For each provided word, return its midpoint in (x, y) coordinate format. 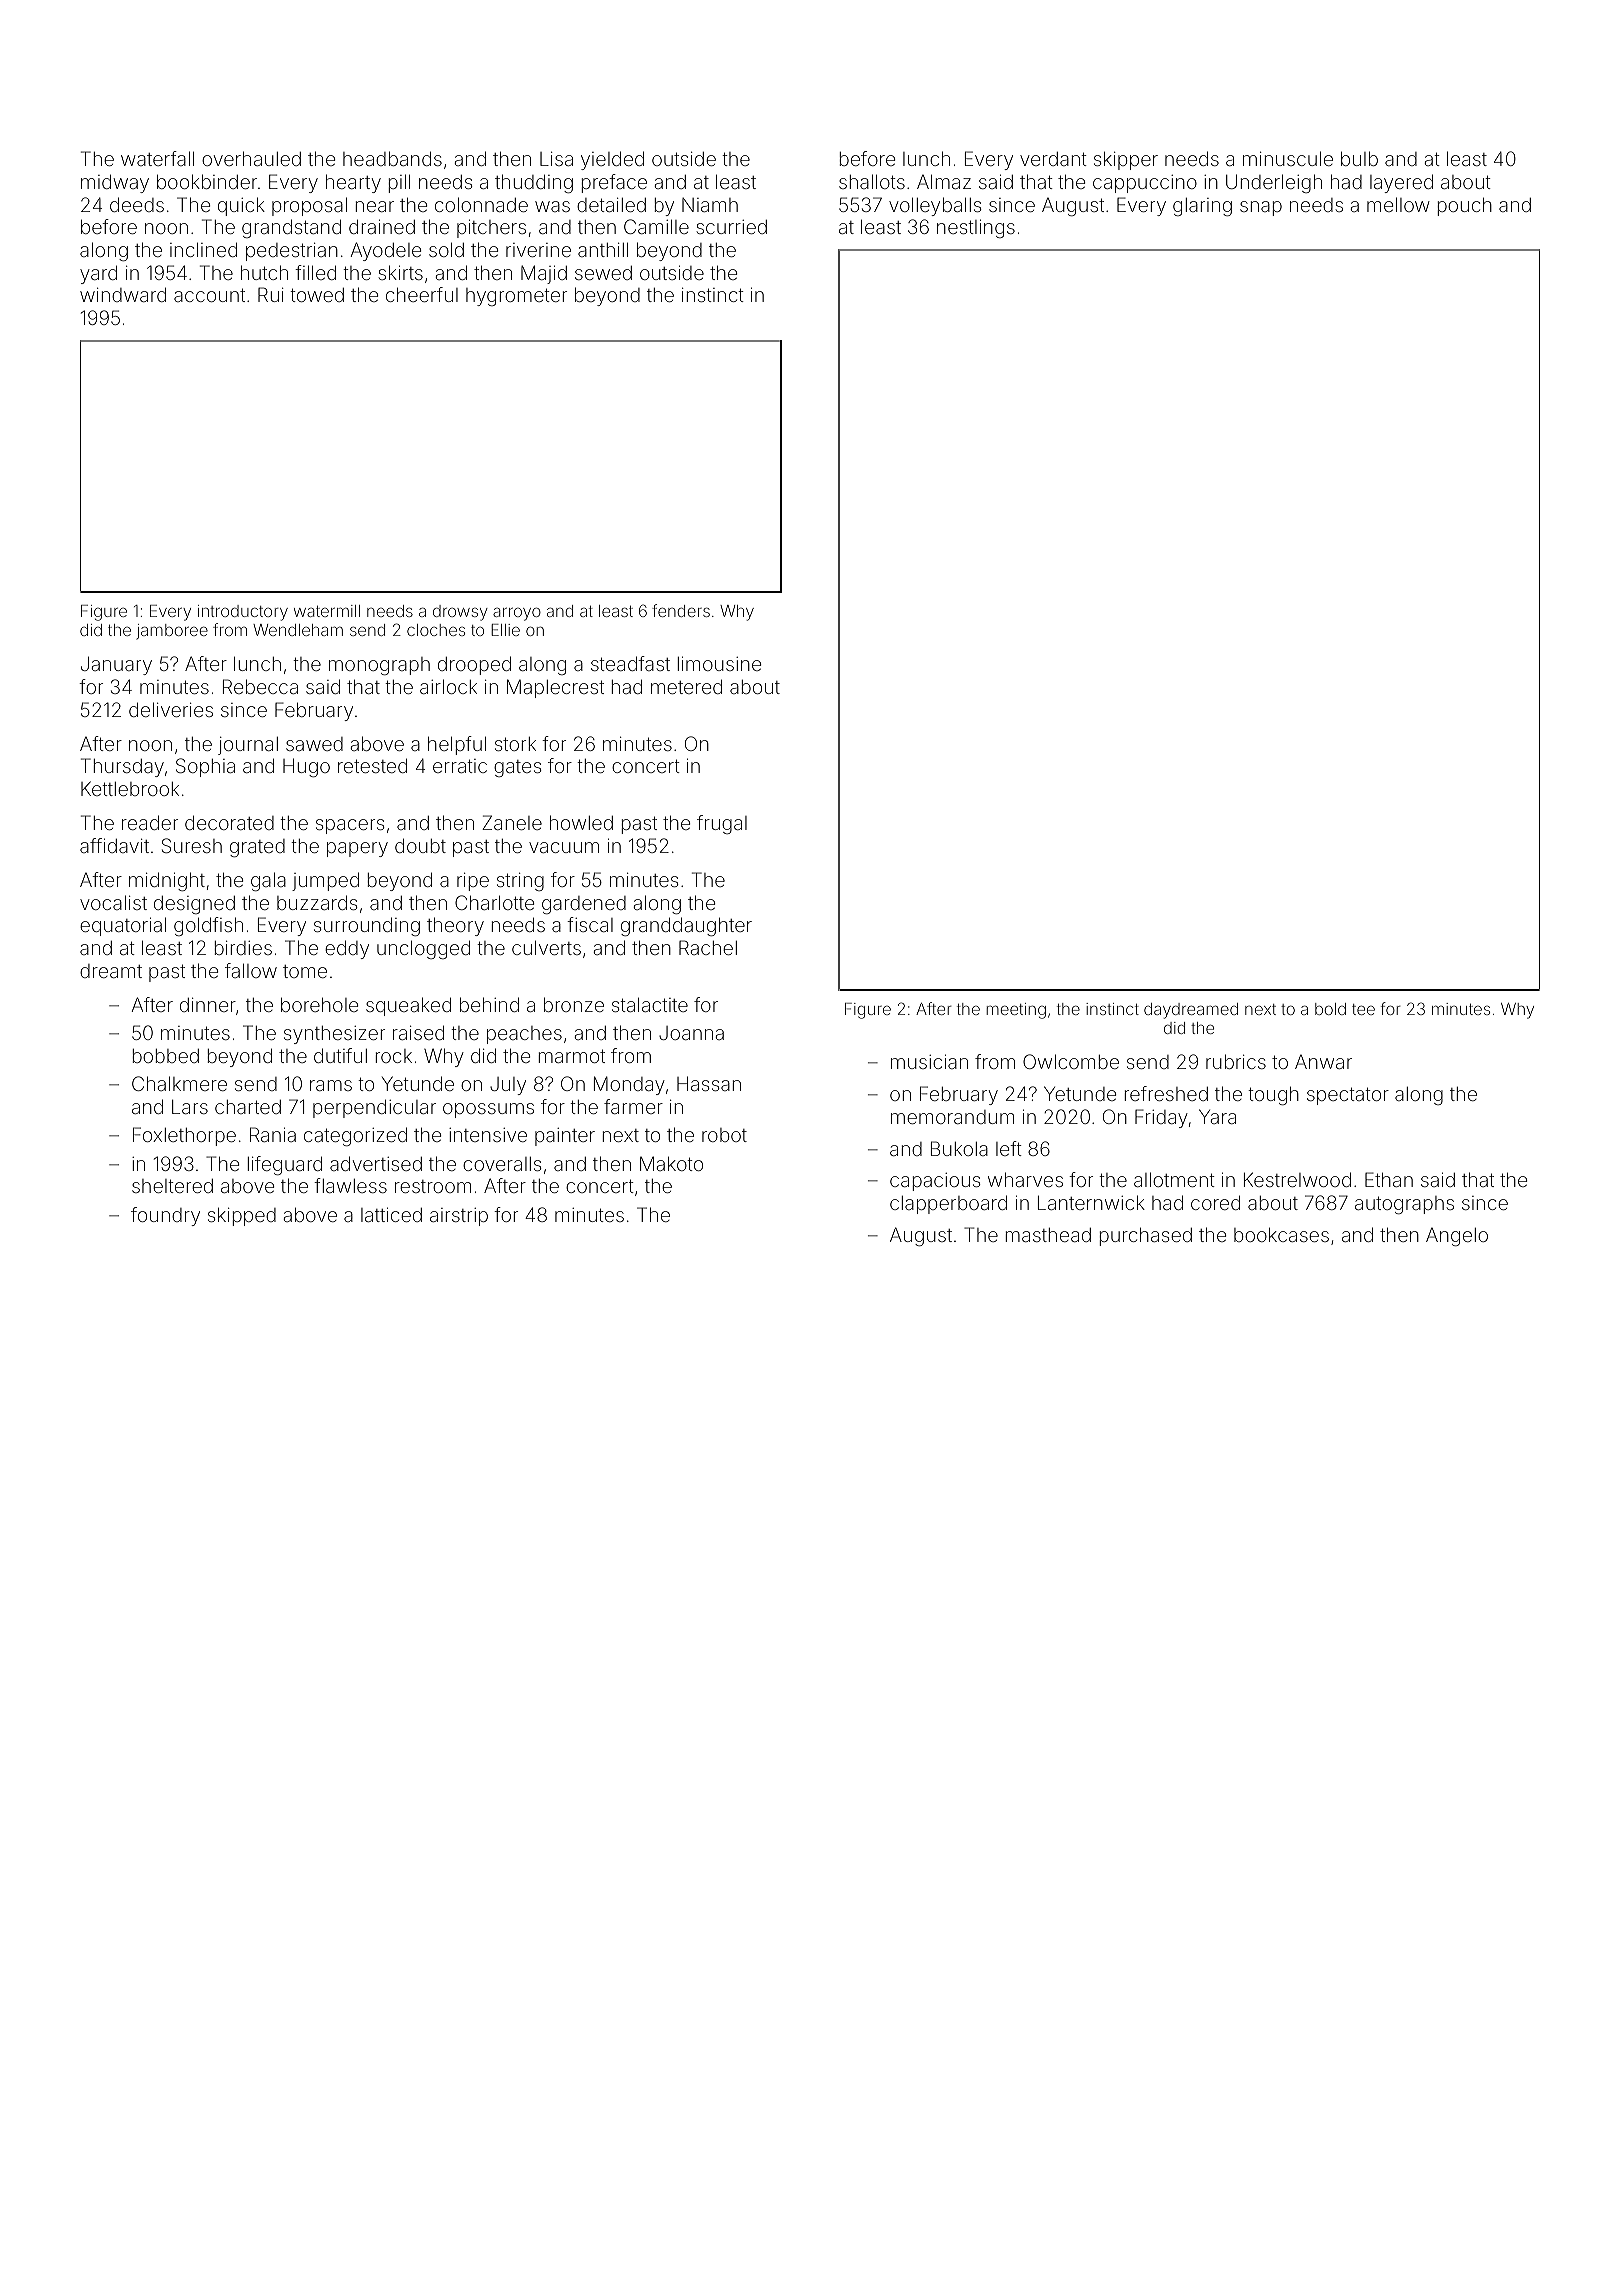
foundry (165, 1216)
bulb (1359, 158)
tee (1363, 1009)
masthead (1048, 1235)
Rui (271, 294)
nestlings (976, 228)
